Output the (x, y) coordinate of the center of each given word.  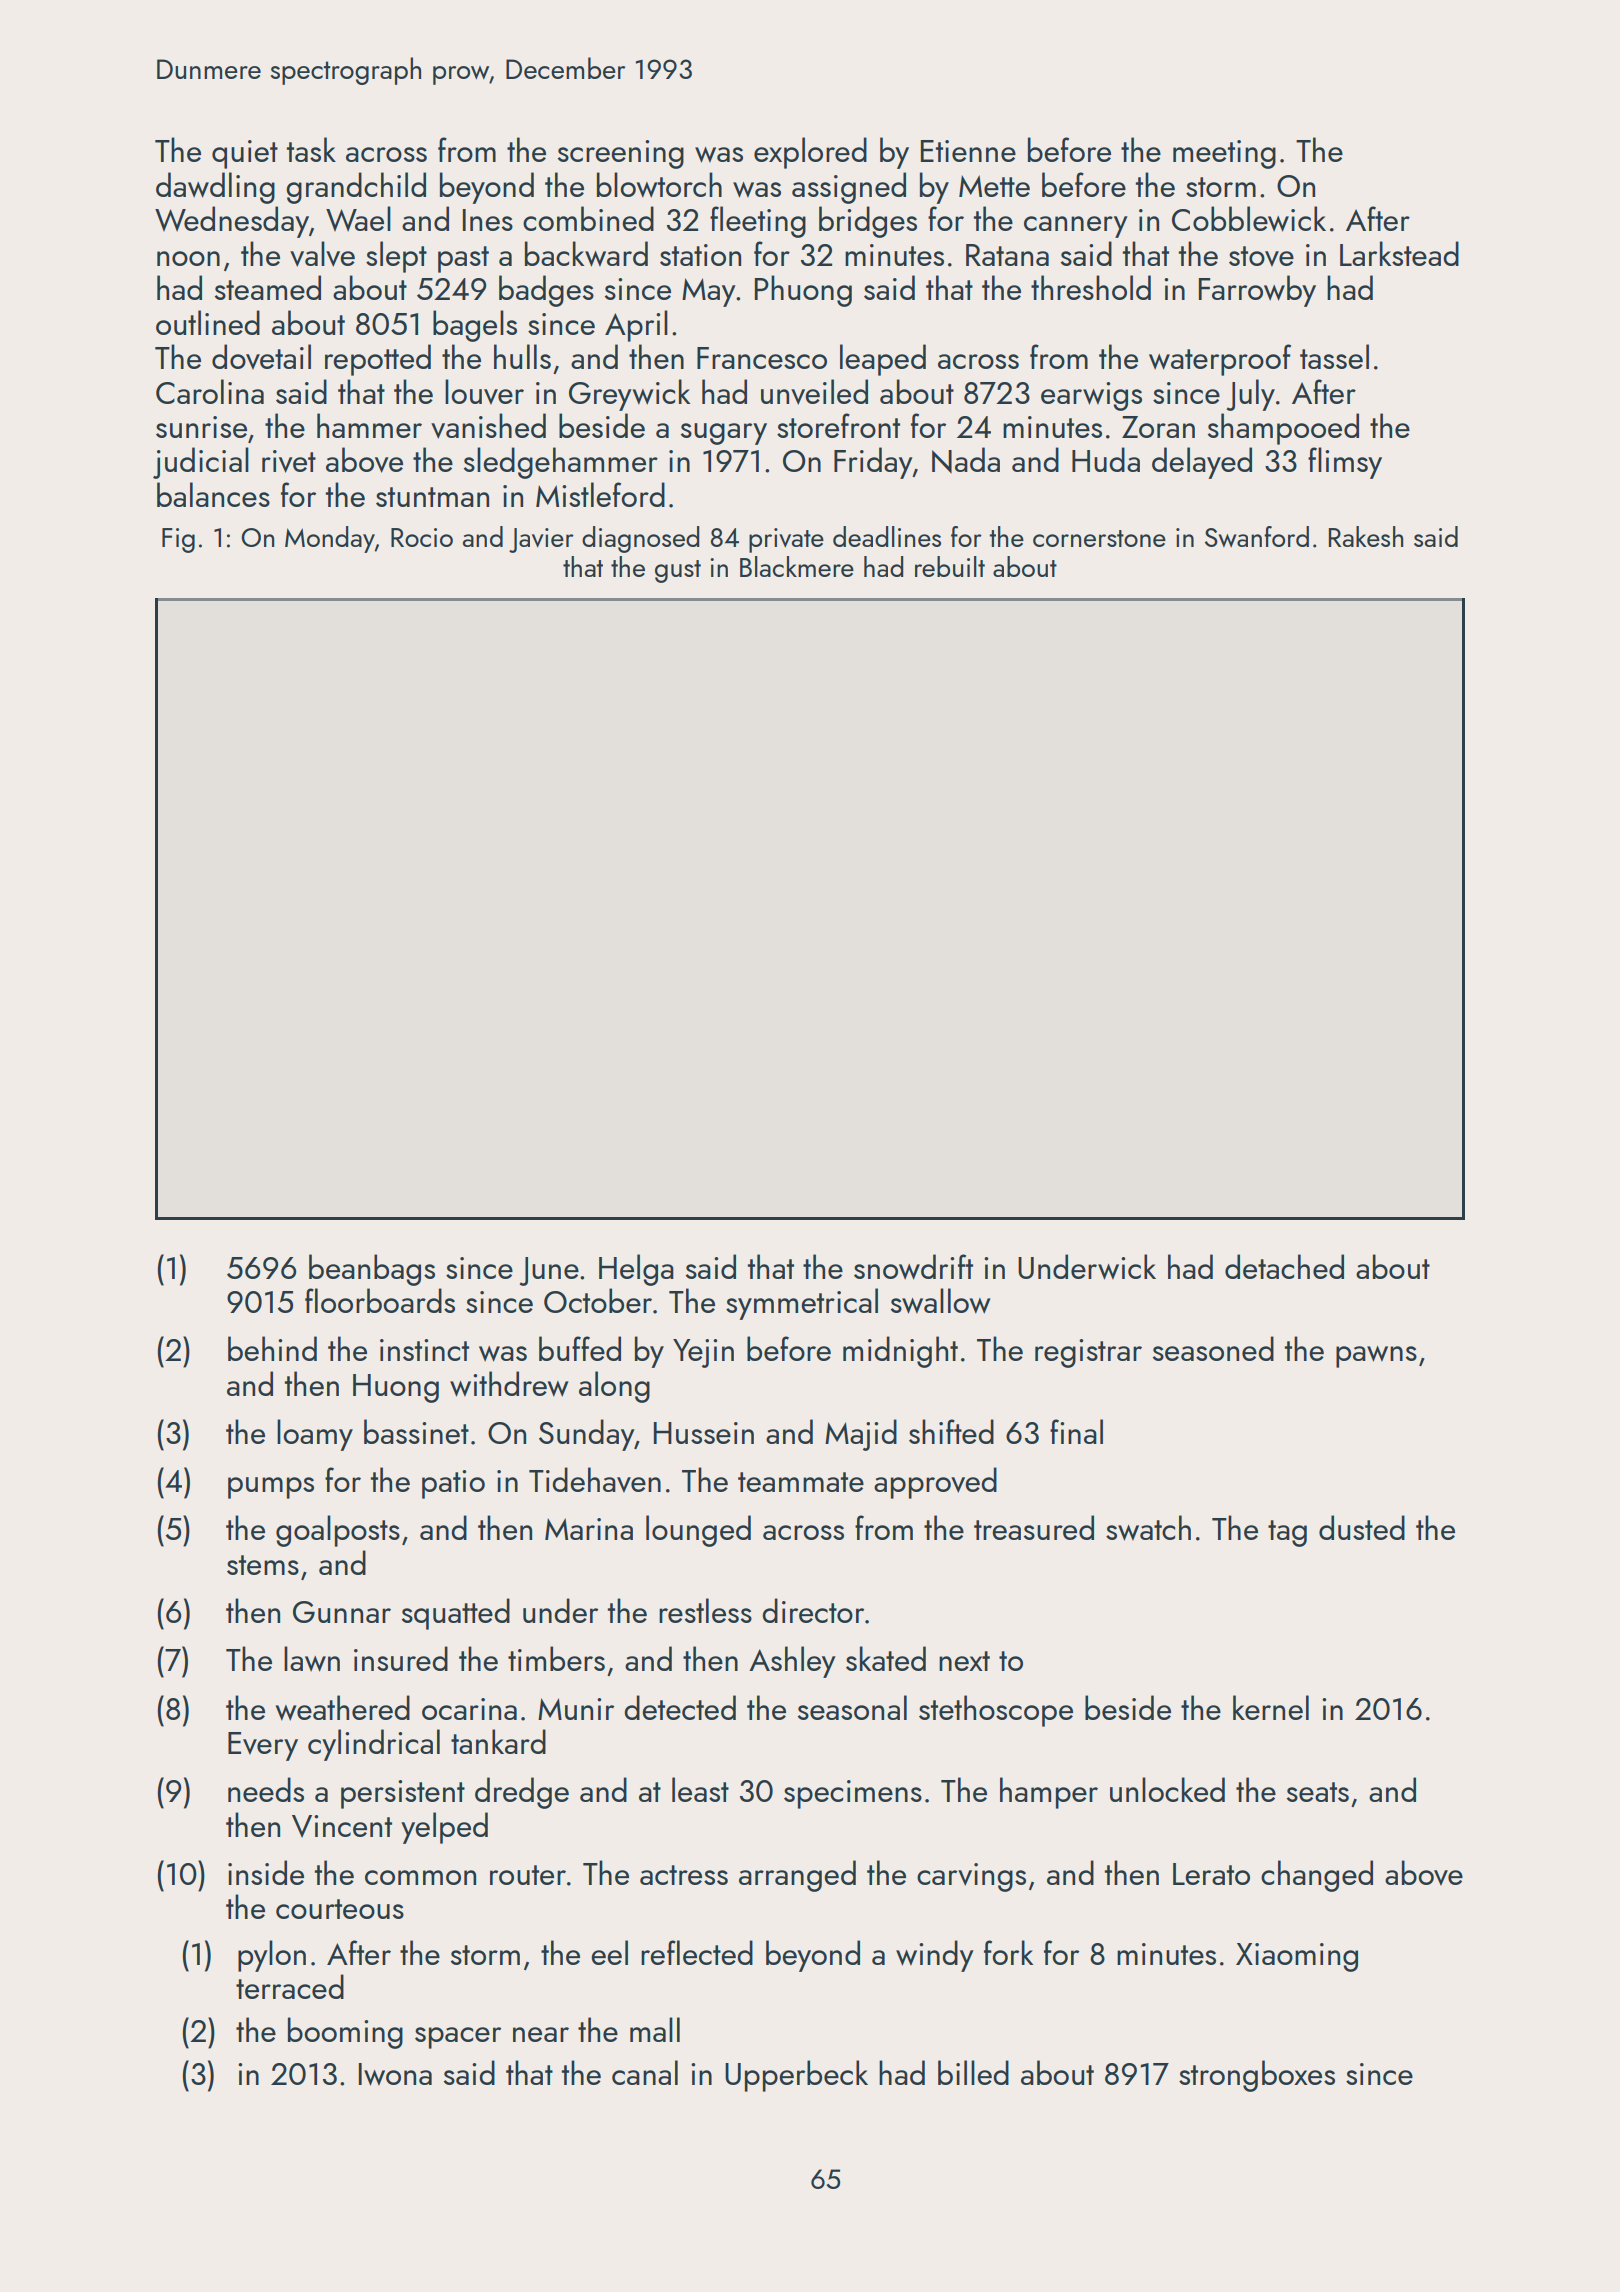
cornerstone (1099, 538)
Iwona (395, 2074)
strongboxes (1257, 2076)
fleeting (758, 222)
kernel (1271, 1707)
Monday (330, 539)
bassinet (416, 1431)
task (311, 149)
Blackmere (797, 566)
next (964, 1661)
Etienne (968, 151)
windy (935, 1956)
